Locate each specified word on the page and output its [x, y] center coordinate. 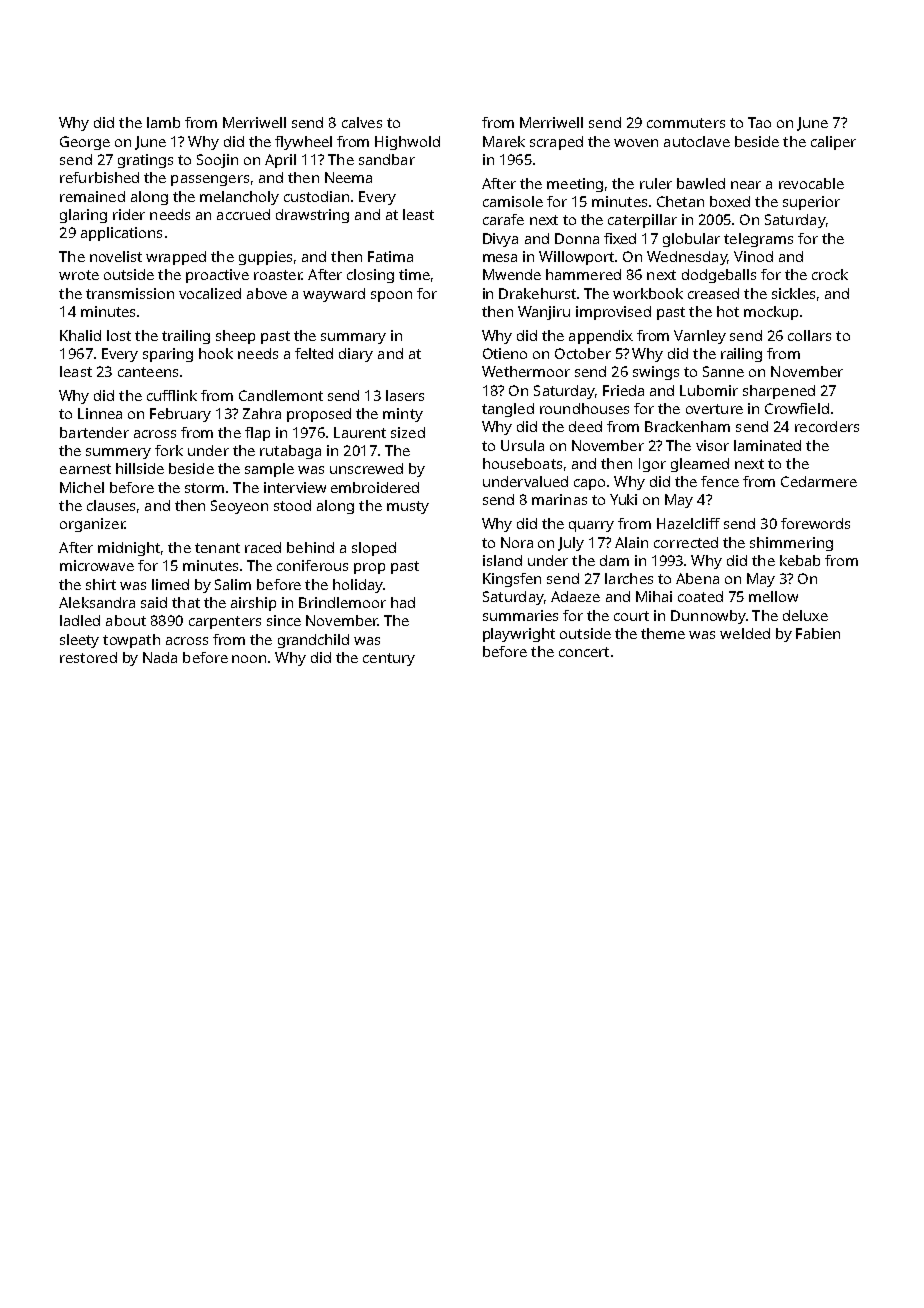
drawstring [312, 216]
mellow [773, 596]
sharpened [779, 392]
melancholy [239, 198]
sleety [79, 641]
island [502, 560]
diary [356, 355]
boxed [730, 201]
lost [119, 335]
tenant [217, 548]
